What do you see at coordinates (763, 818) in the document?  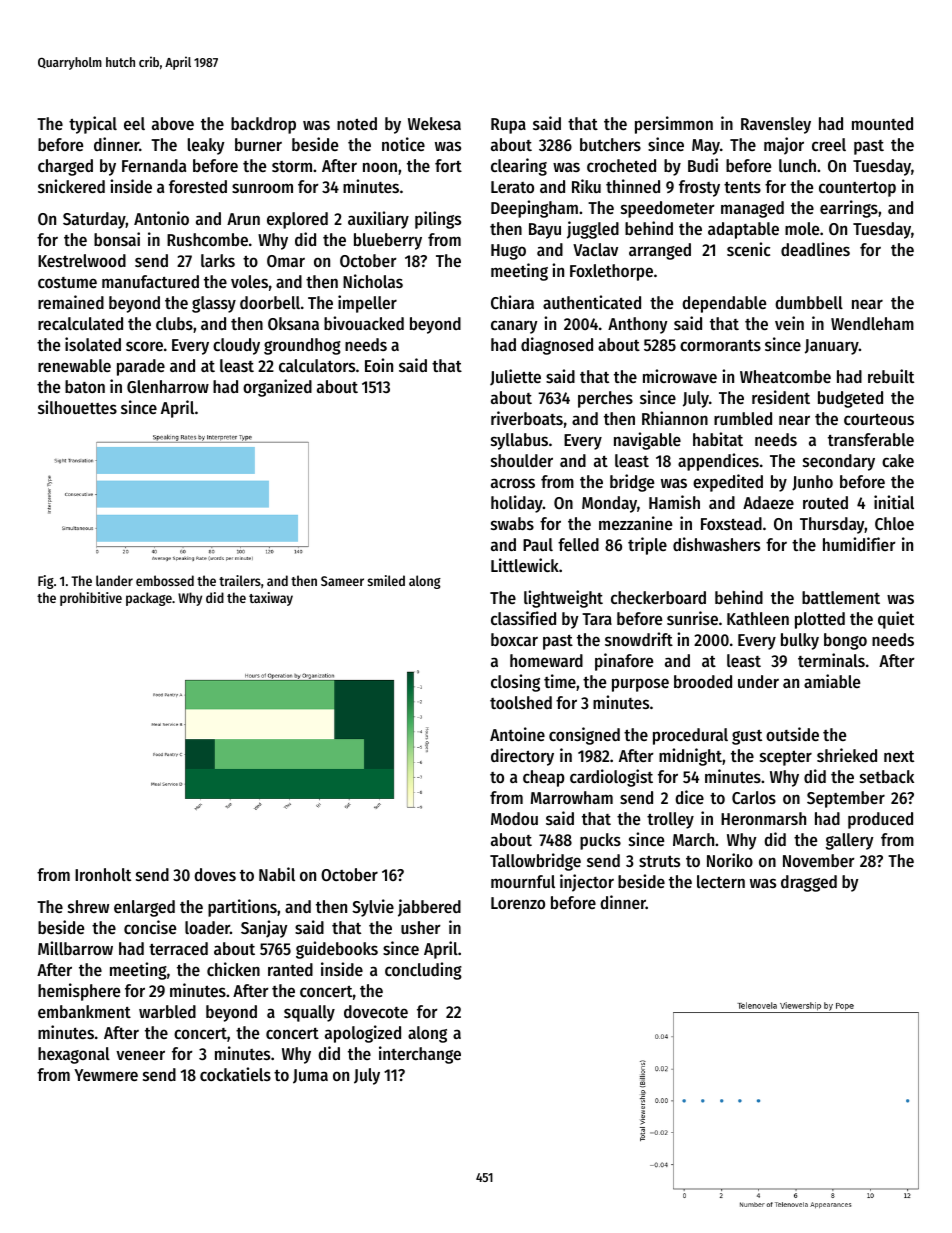 I see `Heronmarsh` at bounding box center [763, 818].
